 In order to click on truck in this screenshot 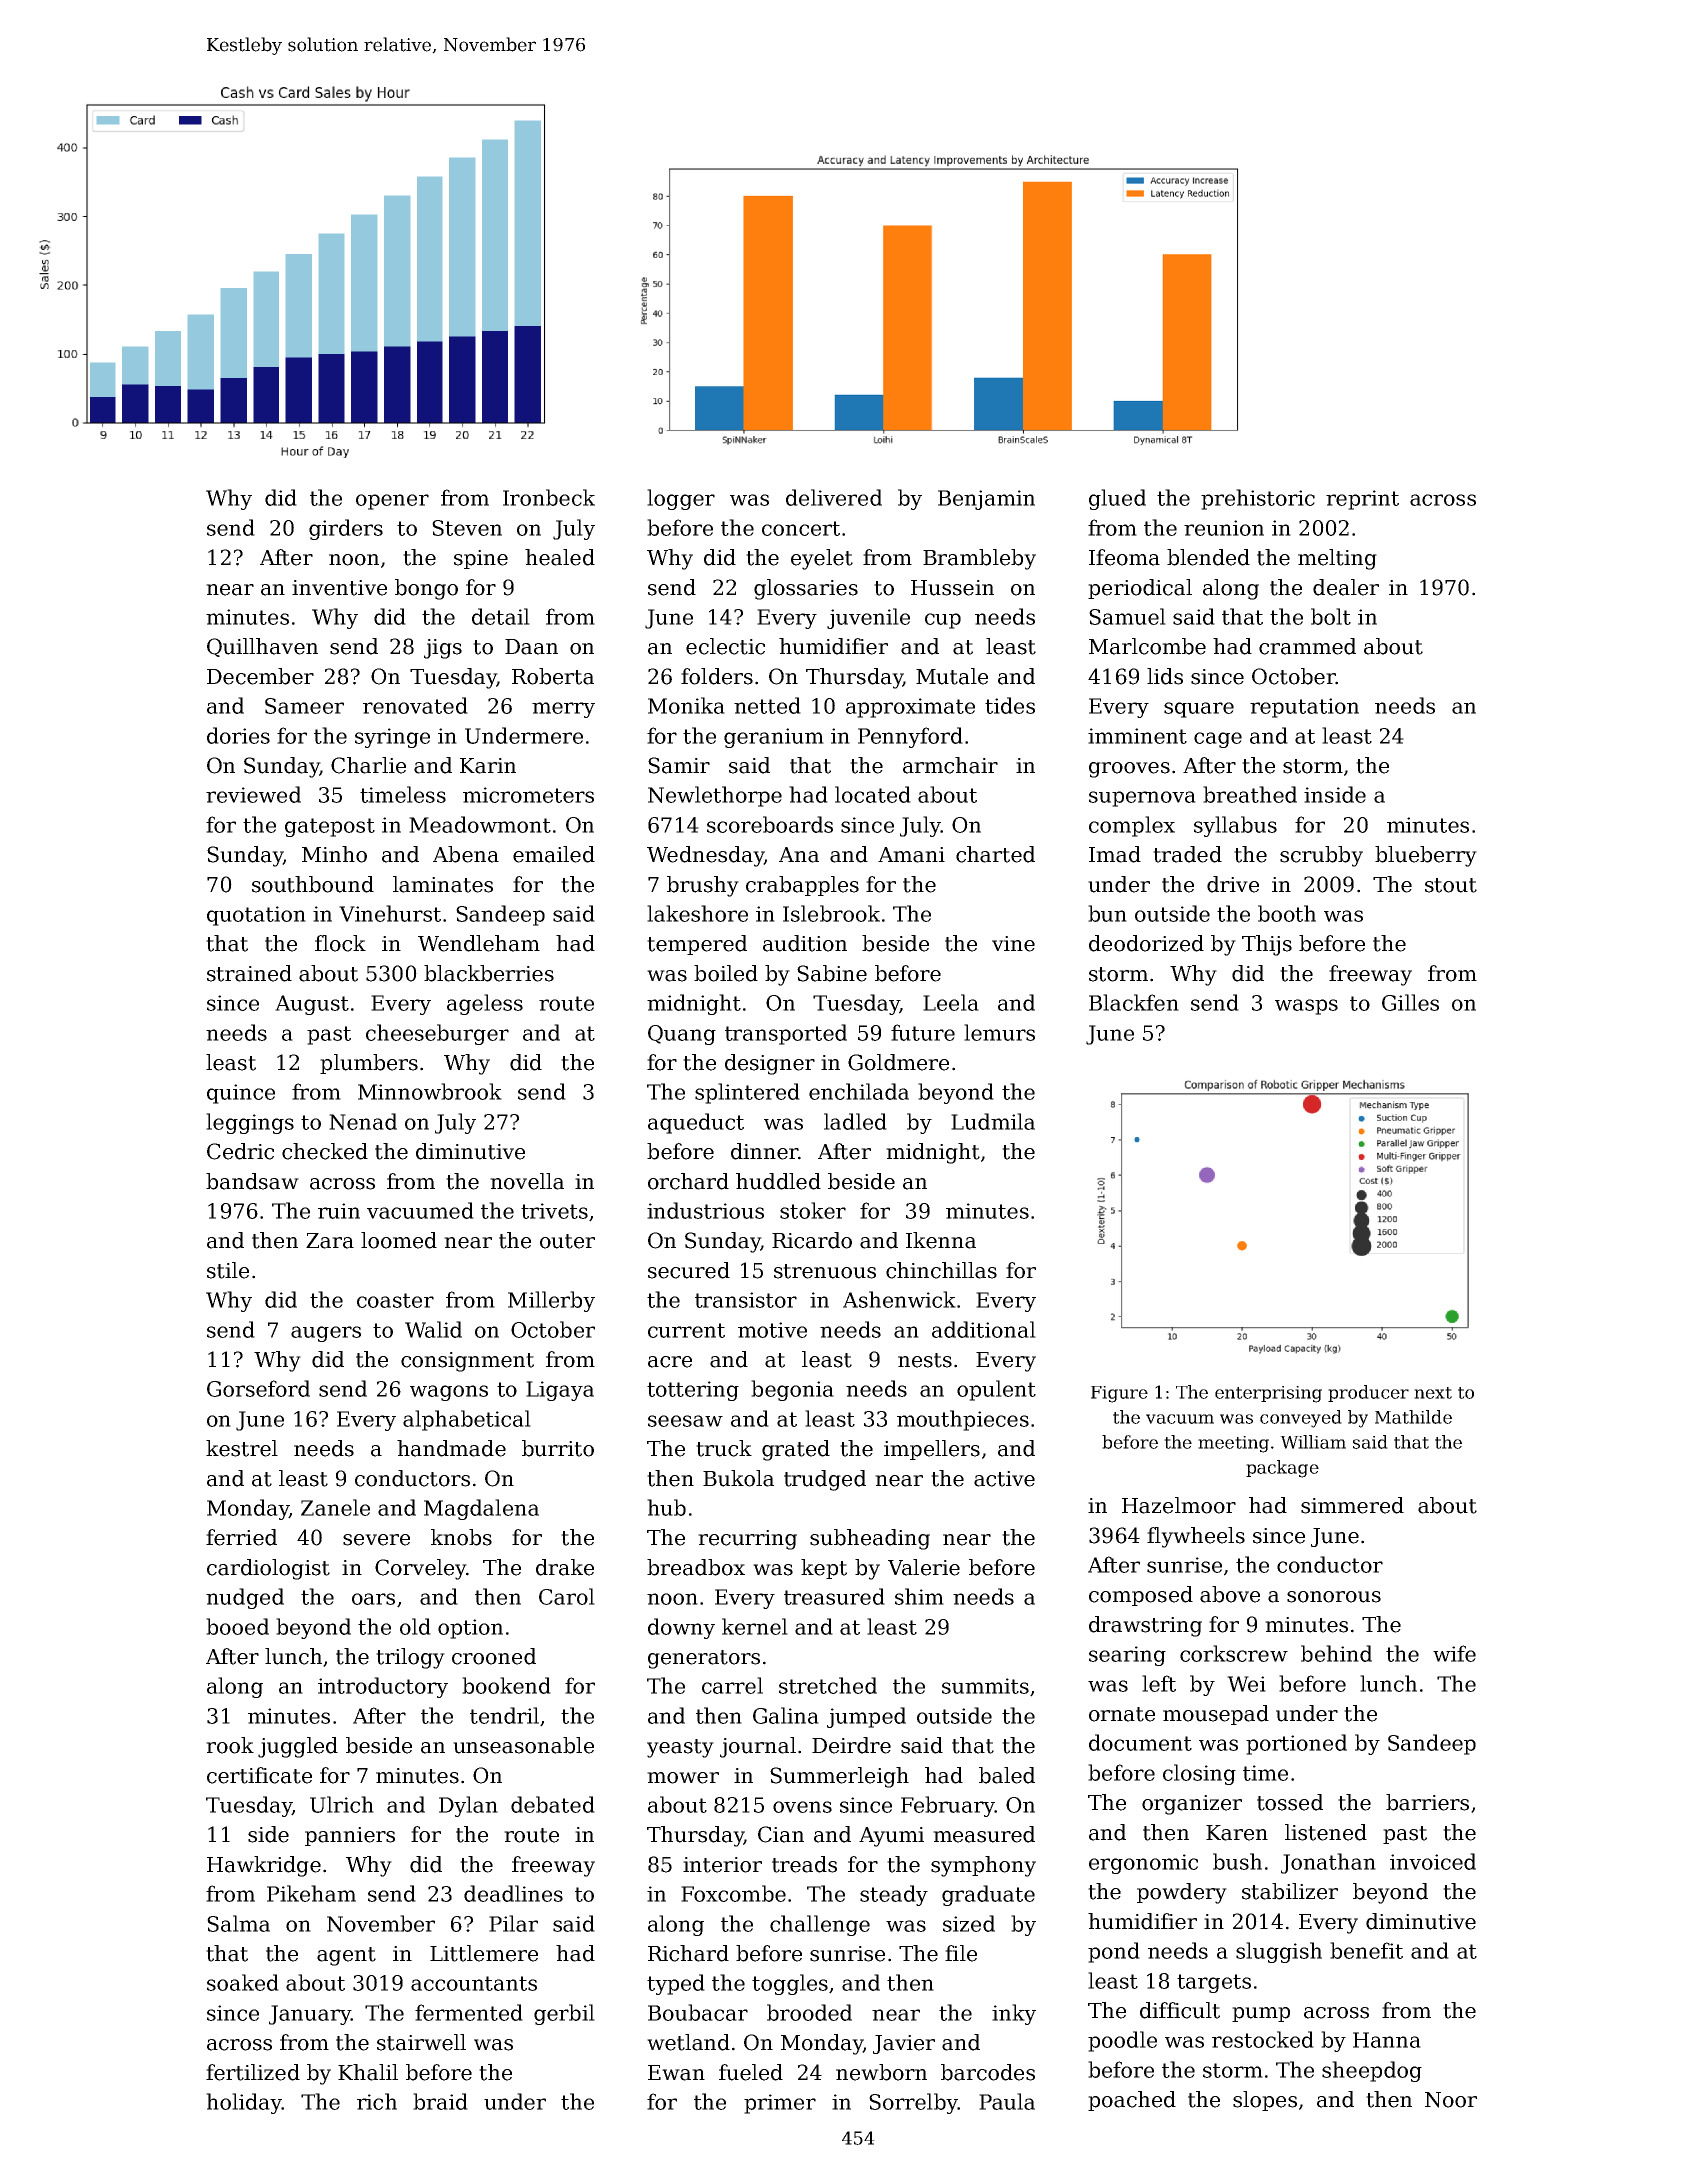, I will do `click(724, 1448)`.
